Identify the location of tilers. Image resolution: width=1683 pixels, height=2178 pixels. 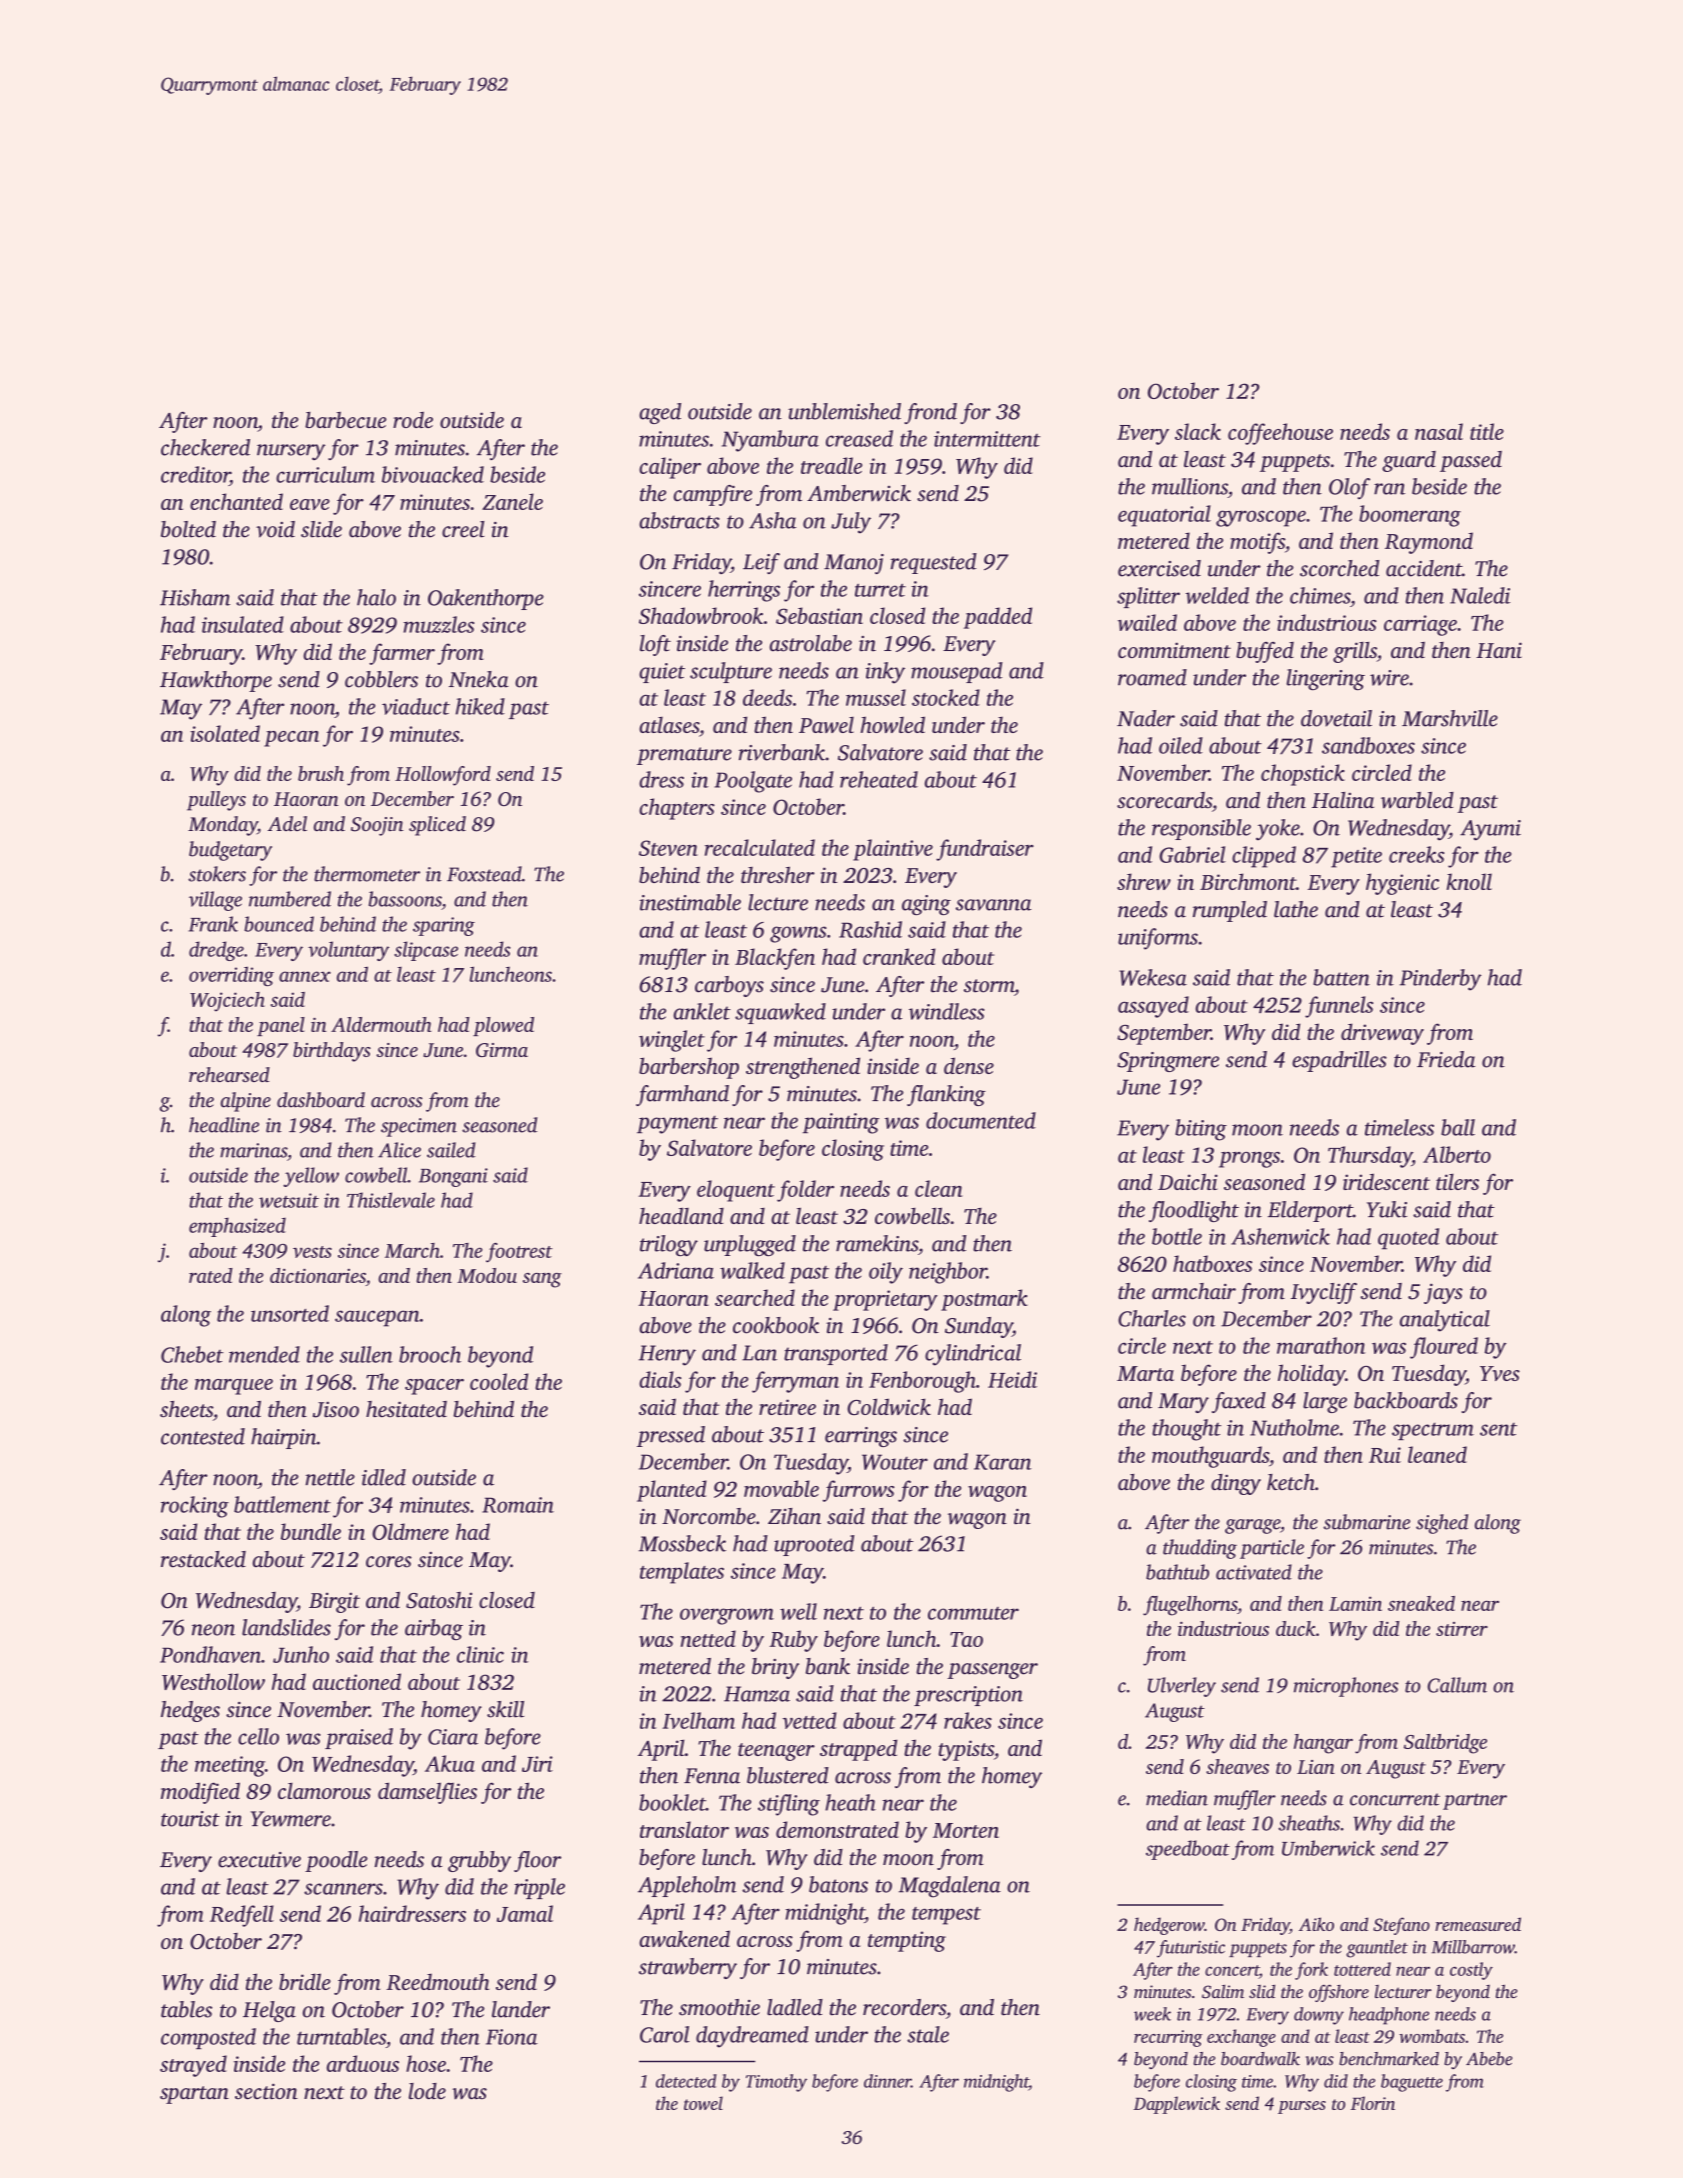
(1457, 1181).
